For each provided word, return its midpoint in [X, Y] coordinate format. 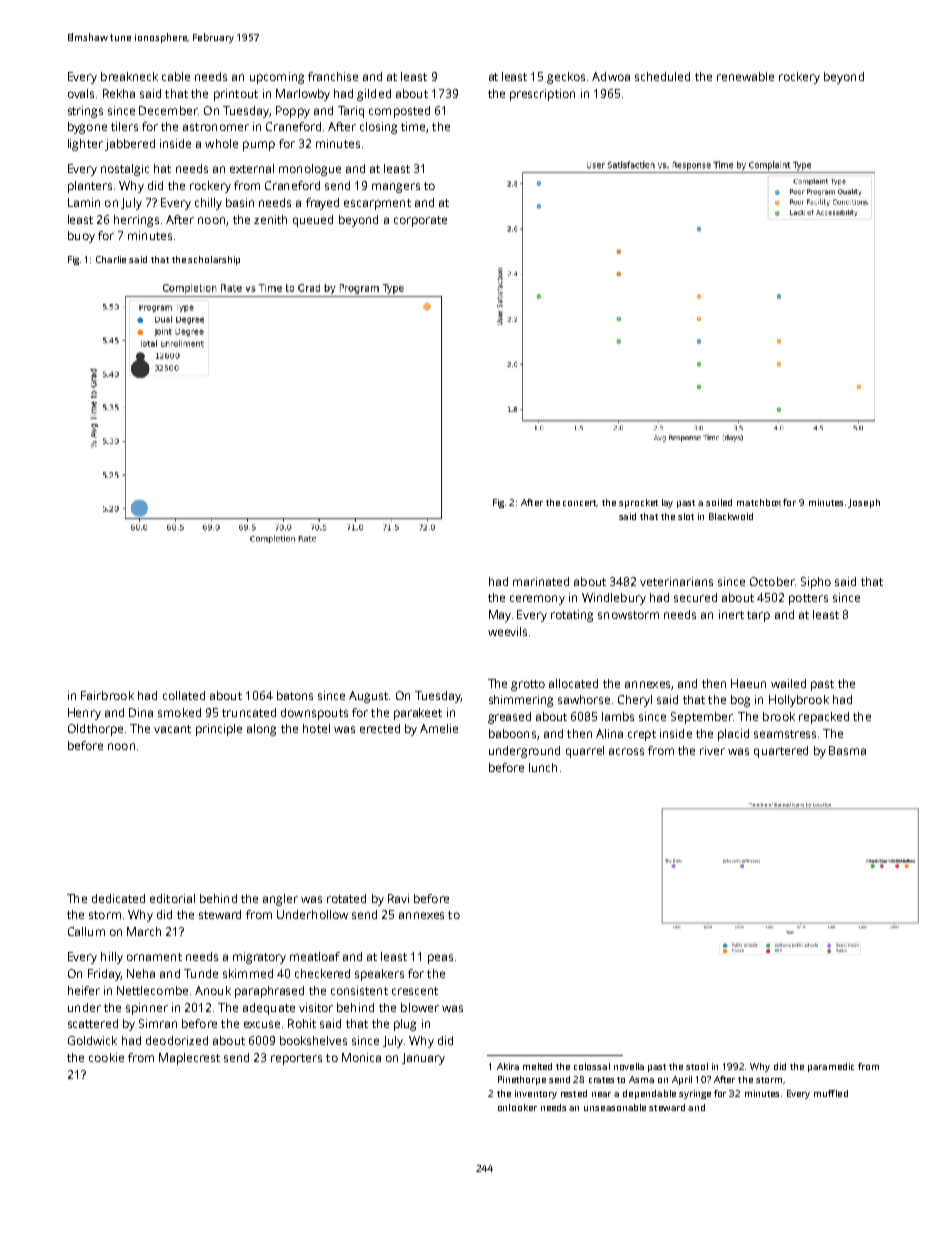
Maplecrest [189, 1059]
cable [176, 76]
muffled [831, 1093]
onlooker [517, 1107]
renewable [745, 76]
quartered [781, 752]
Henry [84, 714]
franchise [333, 76]
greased [509, 718]
